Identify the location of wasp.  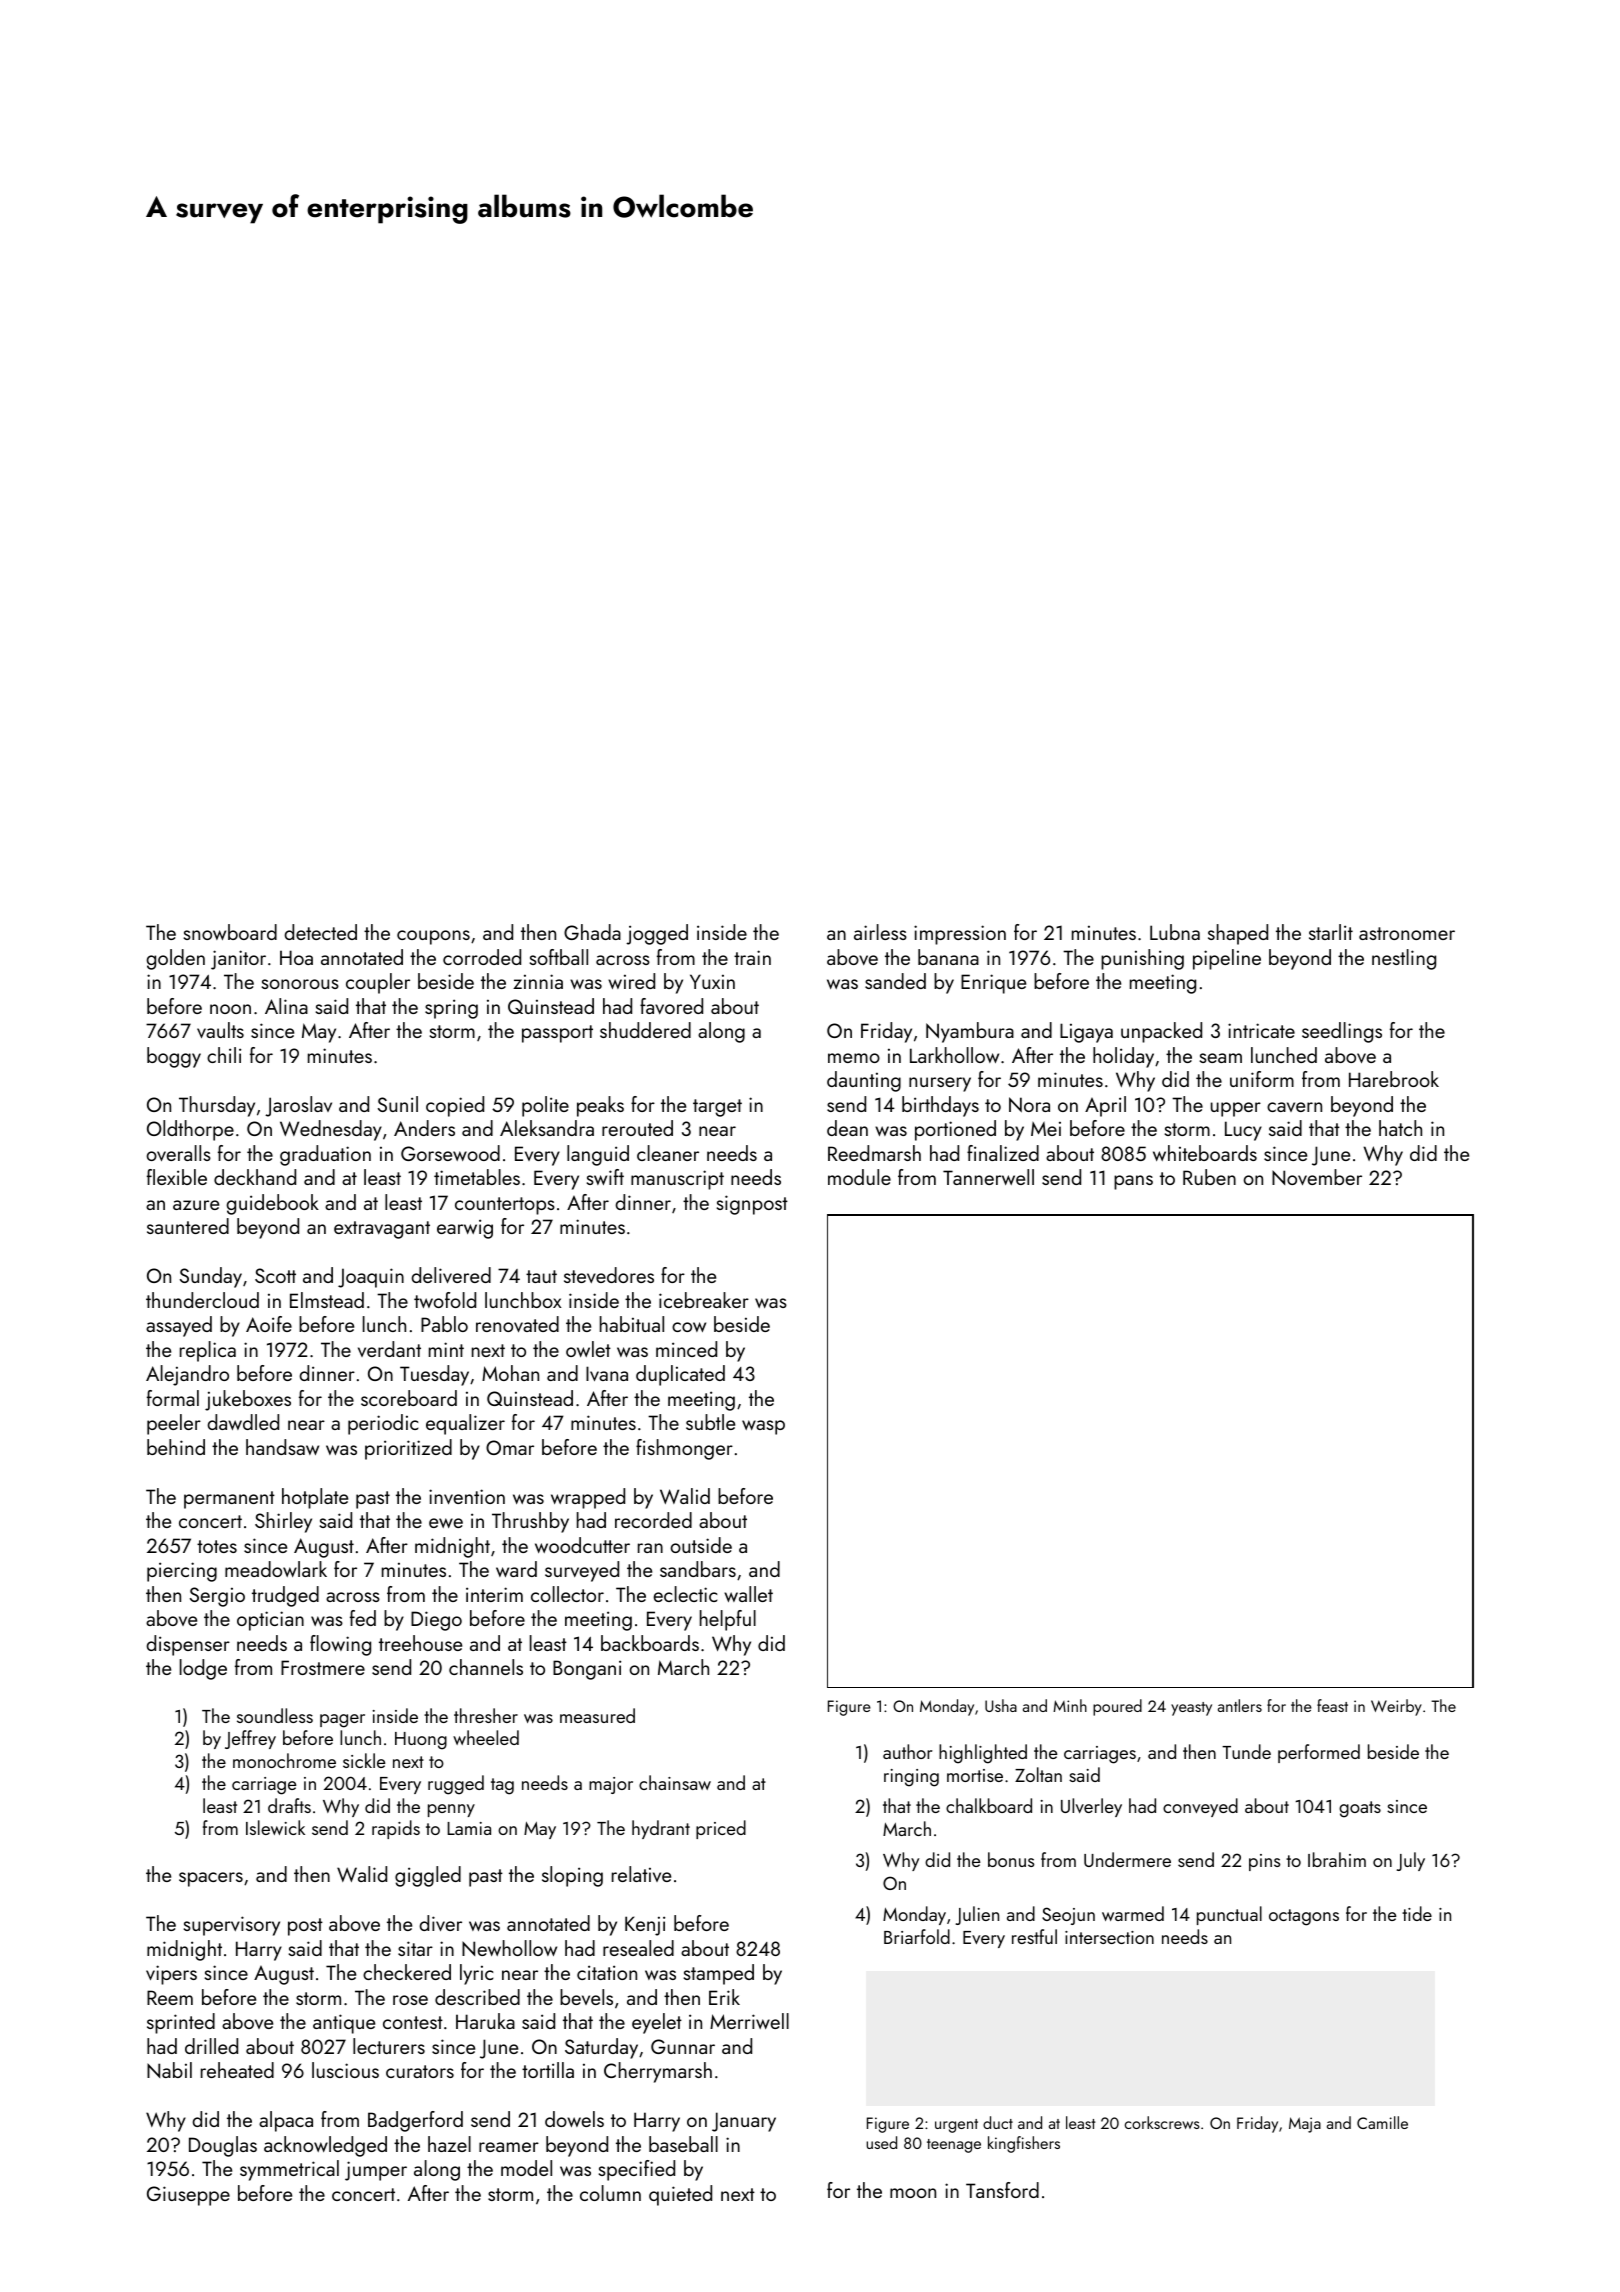
(763, 1427).
